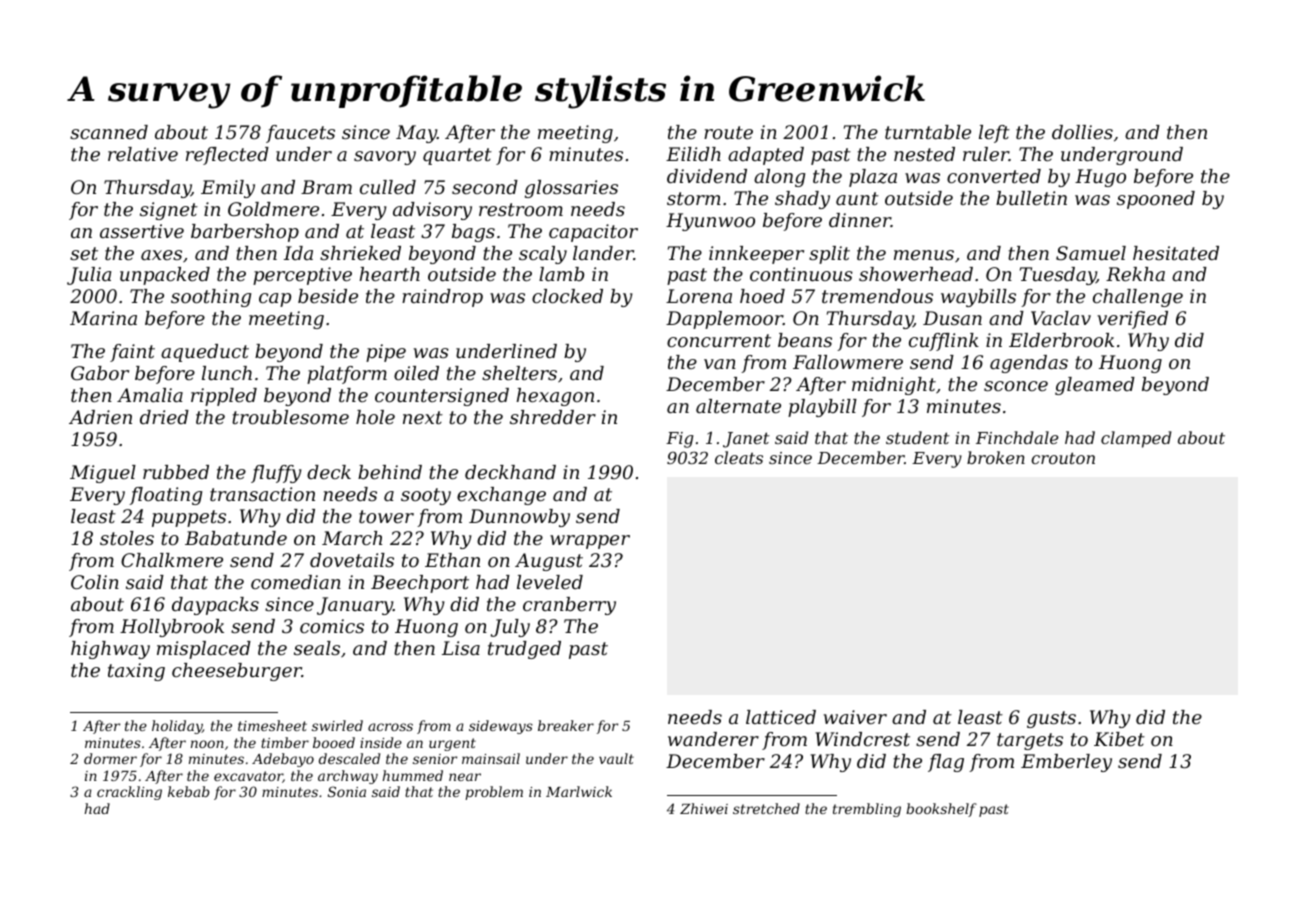  What do you see at coordinates (416, 134) in the image?
I see `May` at bounding box center [416, 134].
